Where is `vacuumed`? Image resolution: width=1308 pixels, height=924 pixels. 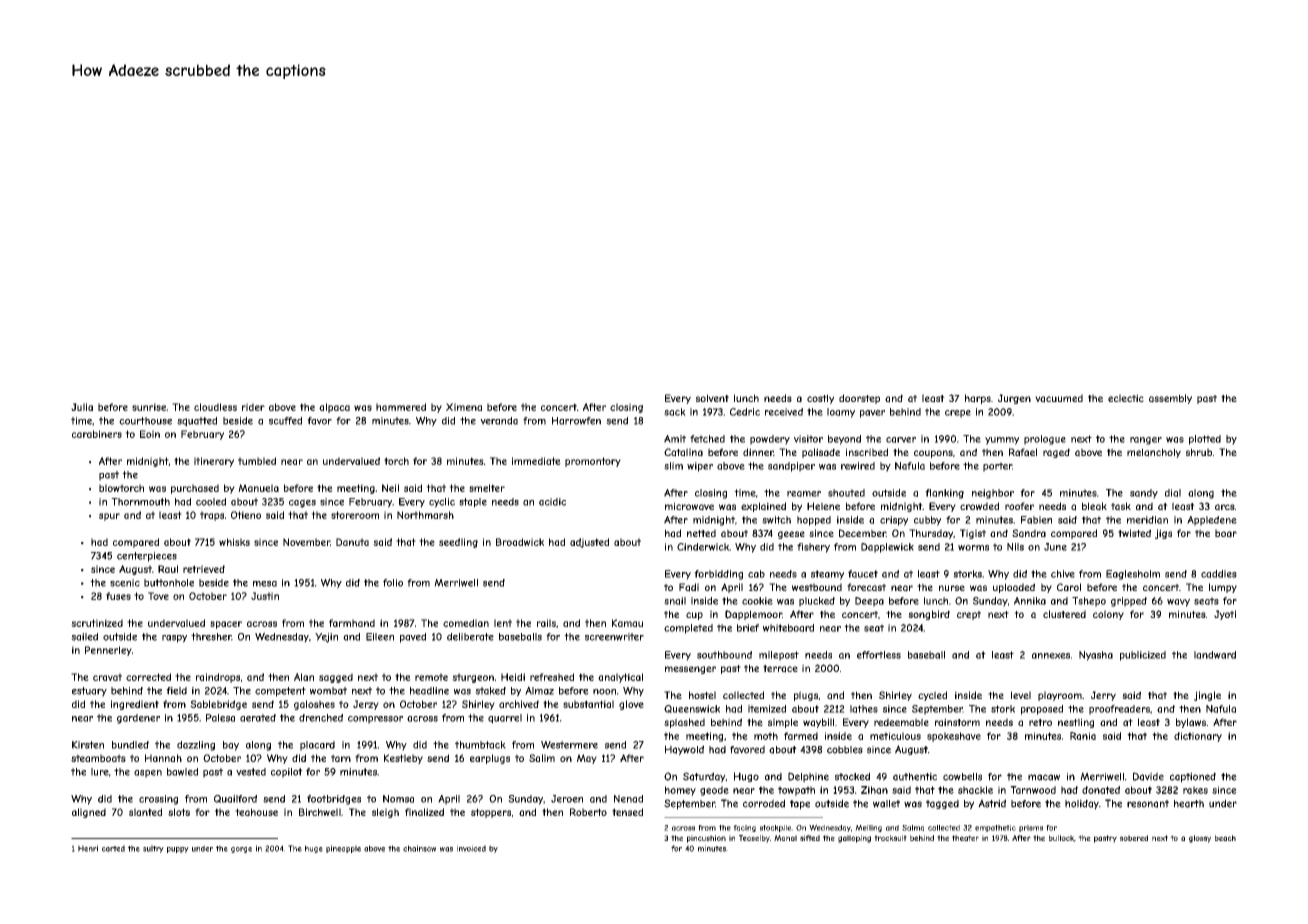
vacuumed is located at coordinates (1059, 398).
